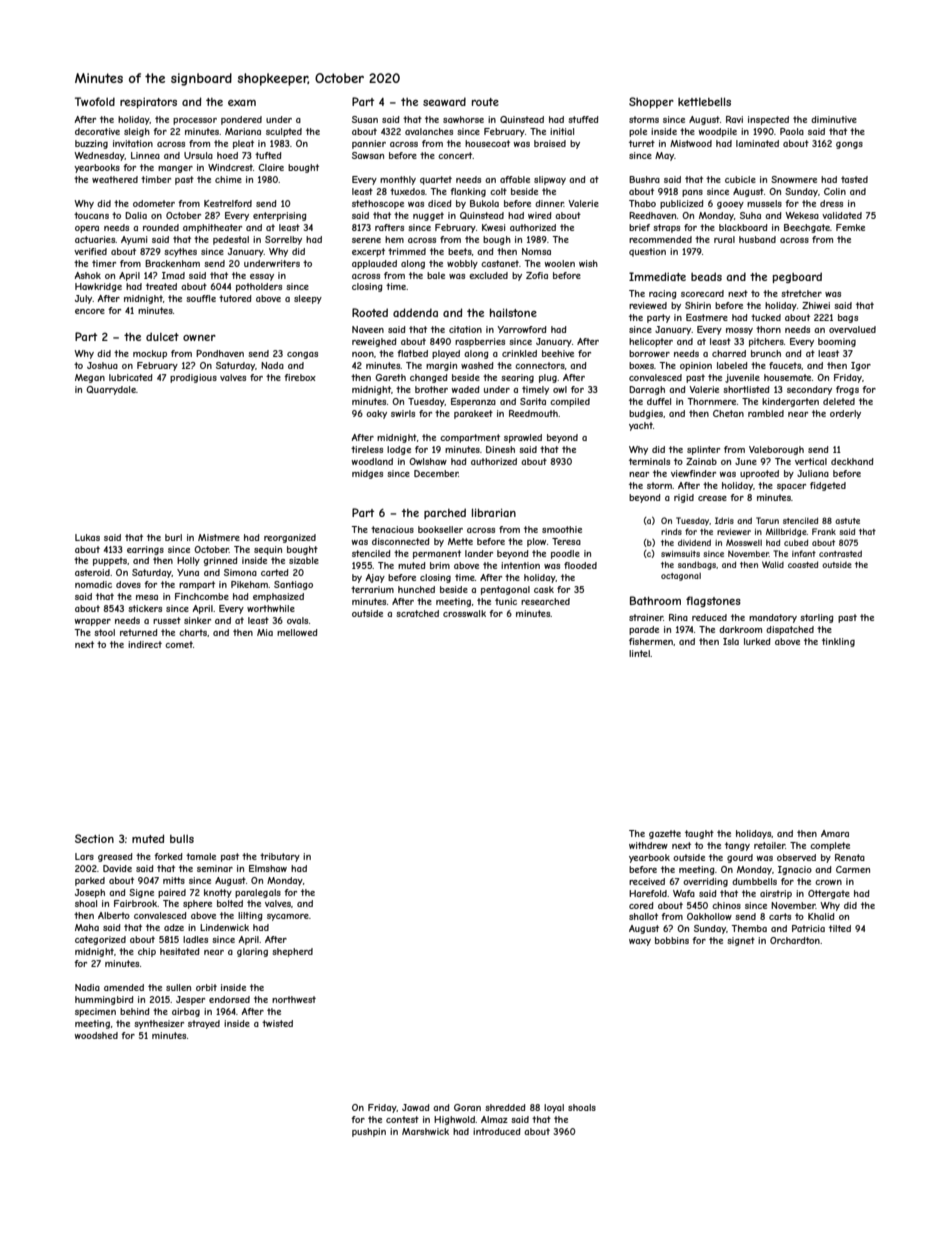 The width and height of the image is (952, 1233). I want to click on tributary, so click(280, 857).
